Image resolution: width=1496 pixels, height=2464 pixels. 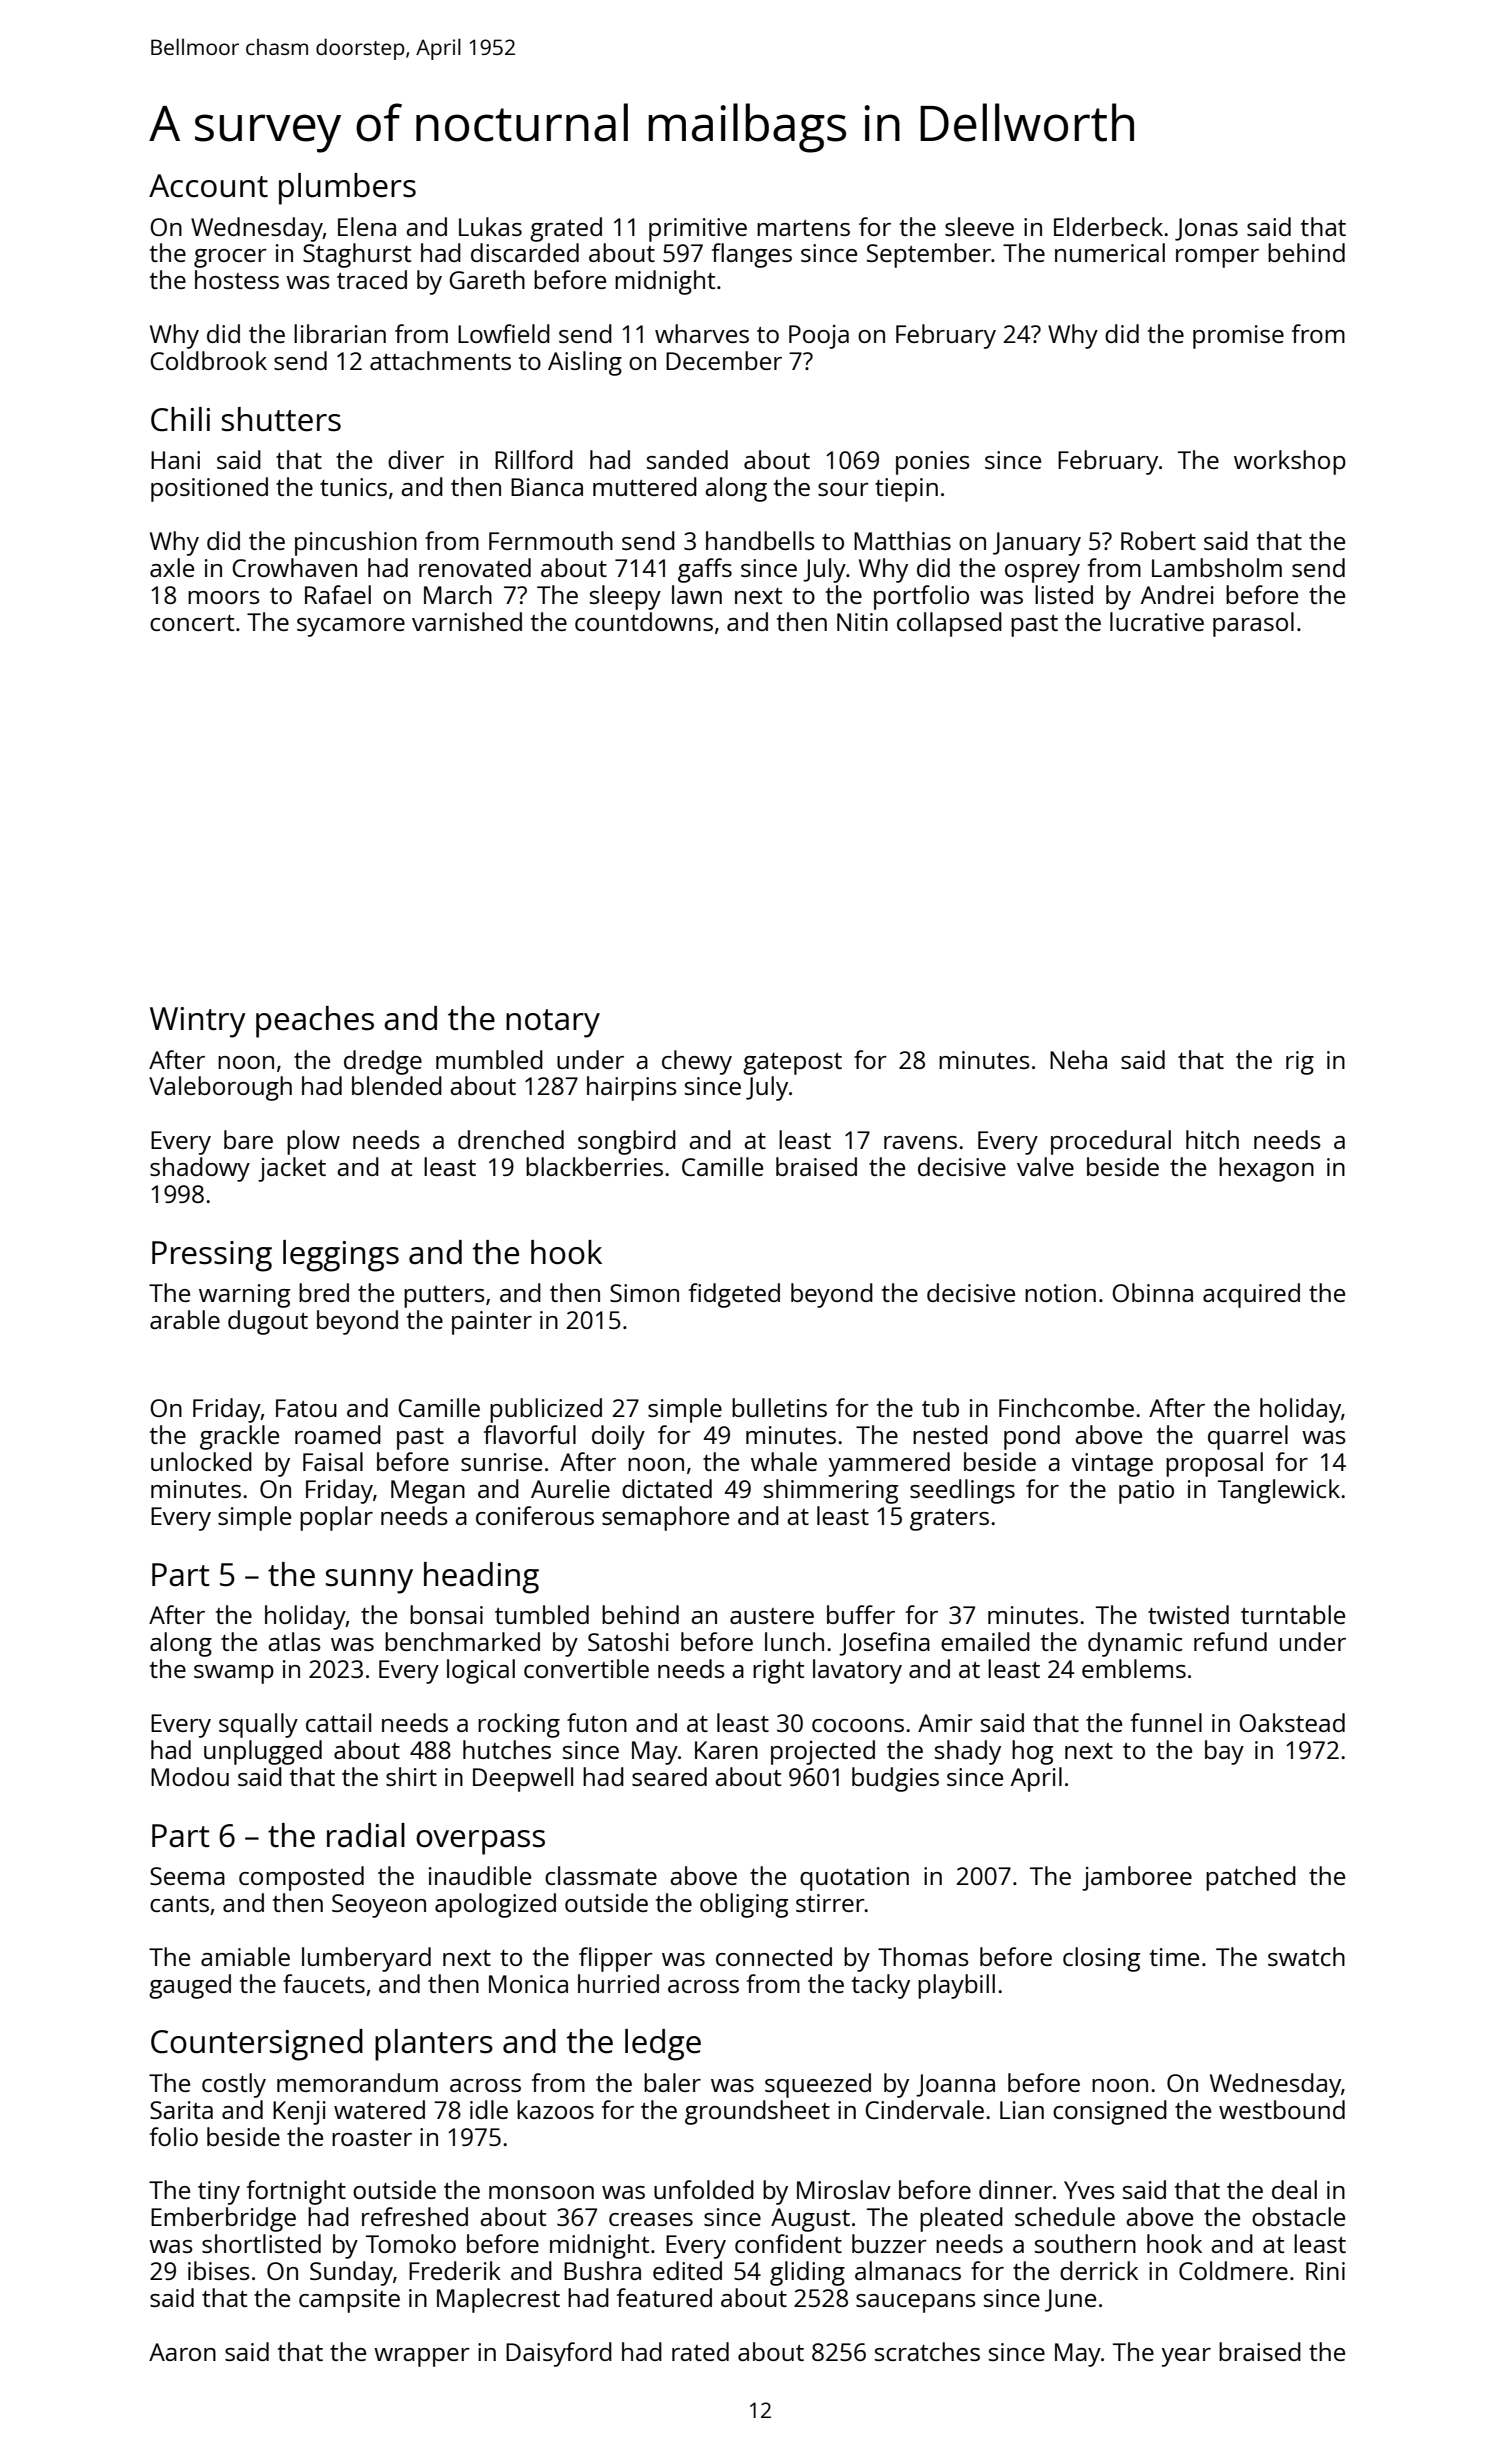 I want to click on ledge, so click(x=663, y=2045).
